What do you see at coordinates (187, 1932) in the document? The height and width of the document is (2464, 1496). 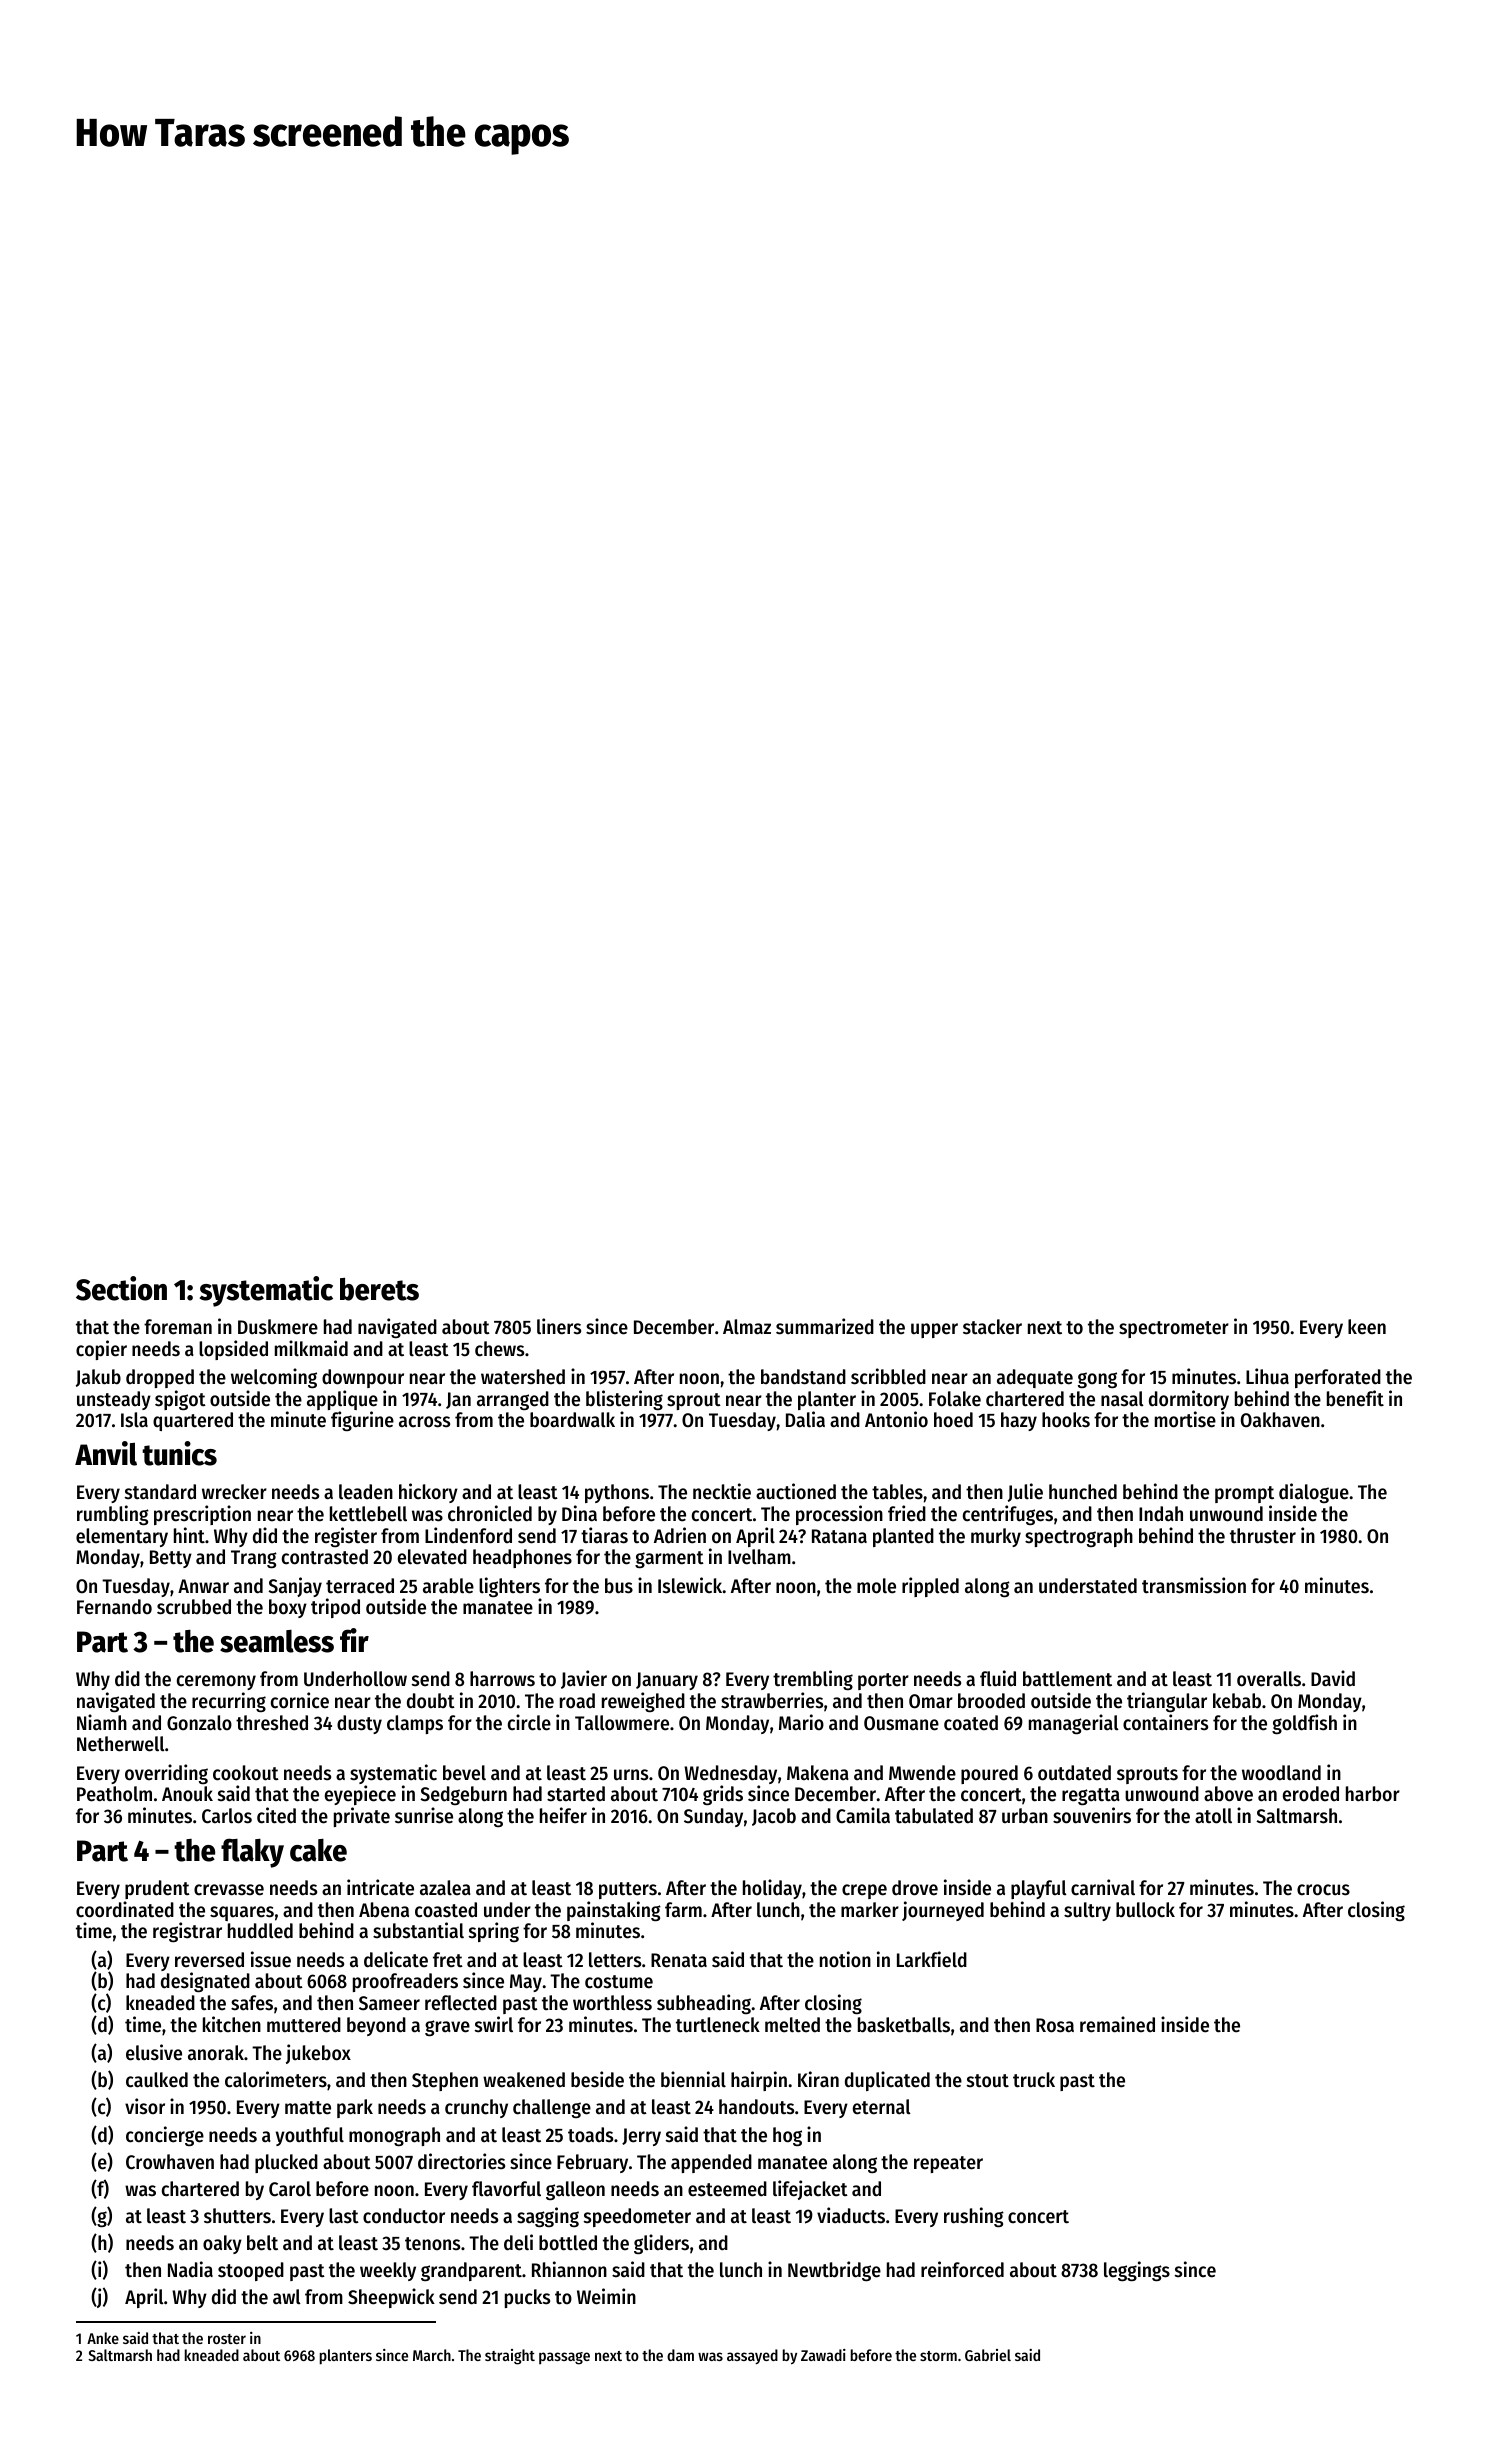 I see `registrar` at bounding box center [187, 1932].
